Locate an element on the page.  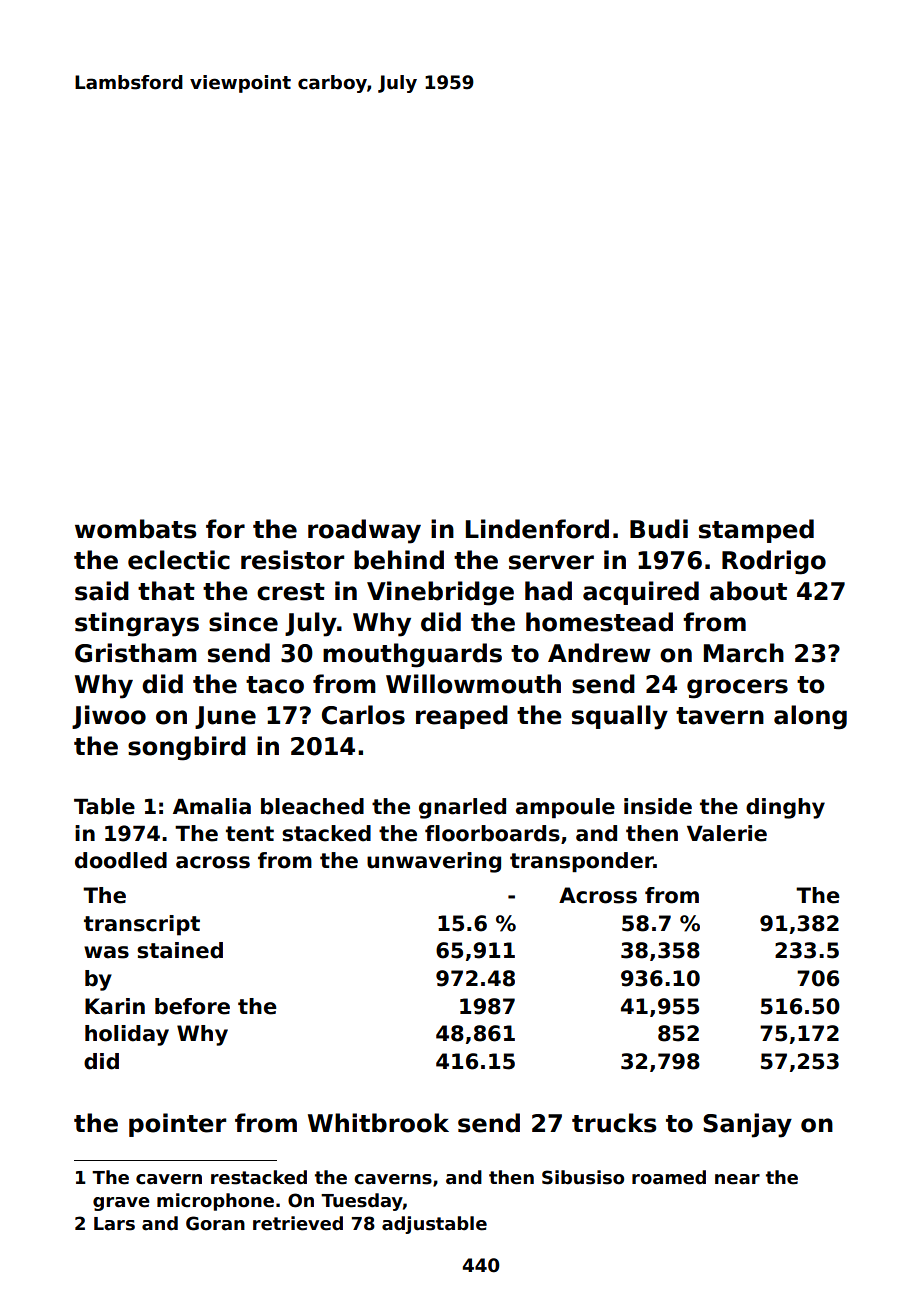
about is located at coordinates (748, 591).
